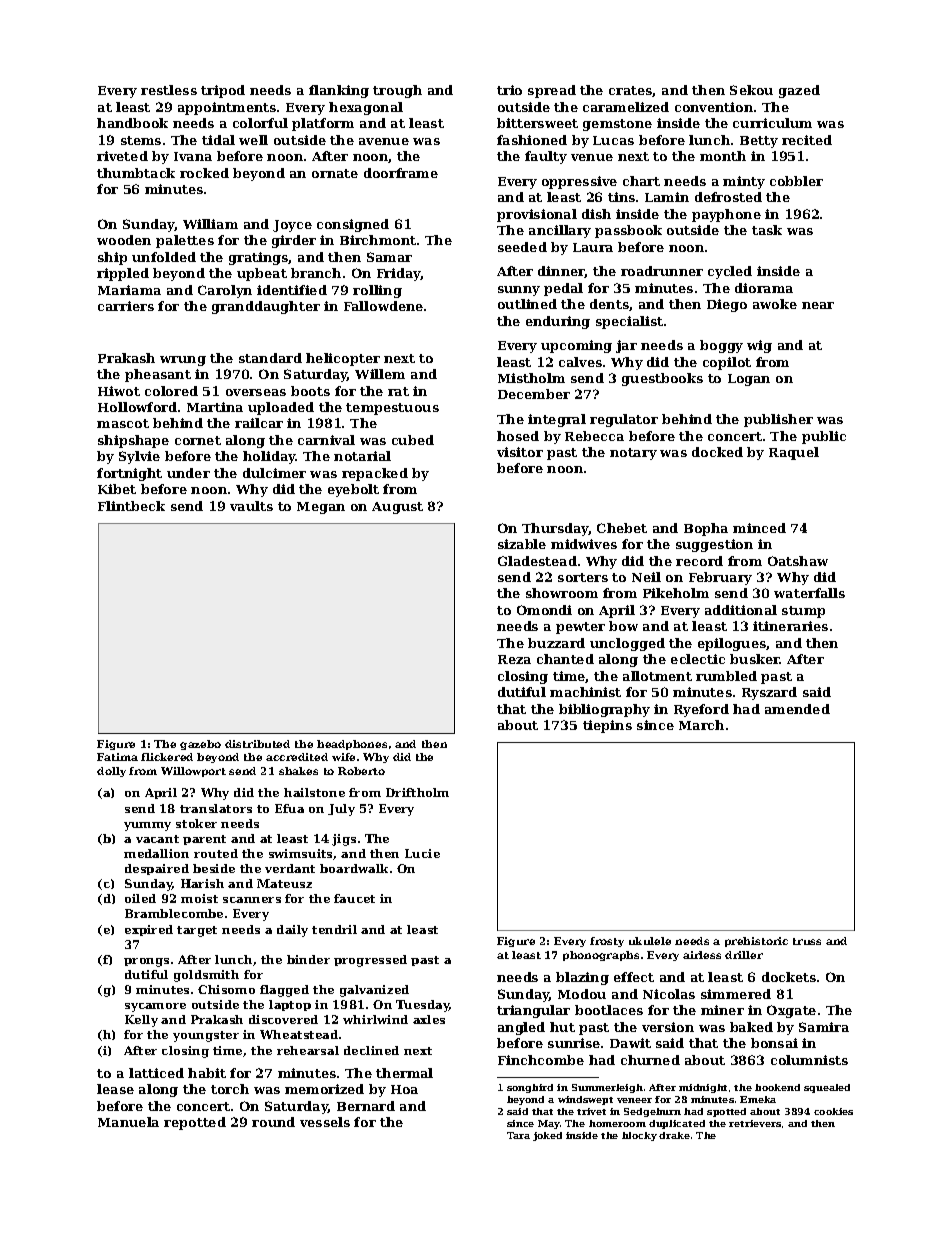  What do you see at coordinates (323, 124) in the document?
I see `platform` at bounding box center [323, 124].
